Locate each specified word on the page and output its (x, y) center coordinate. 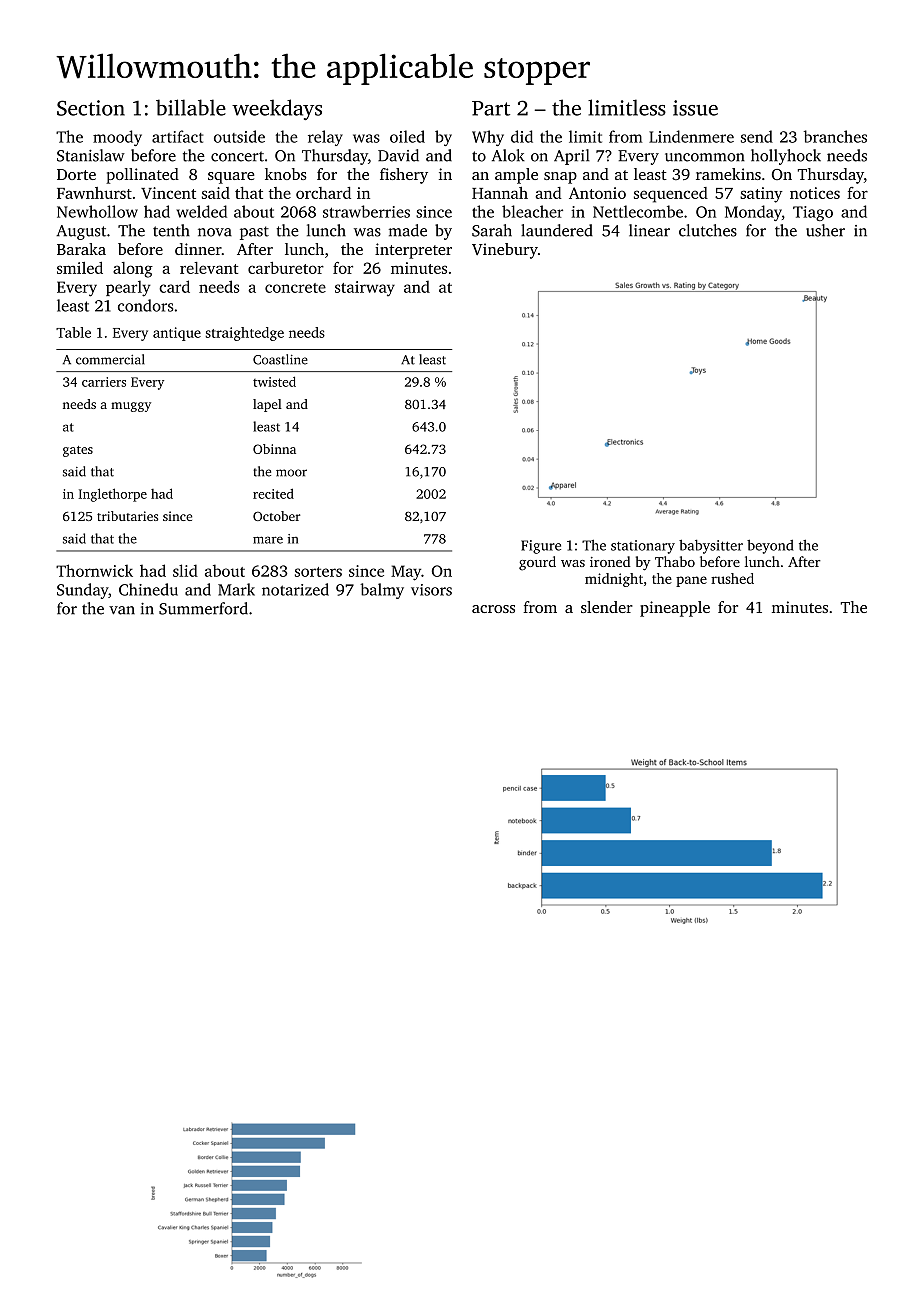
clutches (708, 230)
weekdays (277, 109)
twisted (274, 381)
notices (815, 193)
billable (191, 107)
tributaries (127, 516)
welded (201, 211)
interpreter (413, 251)
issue (695, 108)
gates (78, 451)
